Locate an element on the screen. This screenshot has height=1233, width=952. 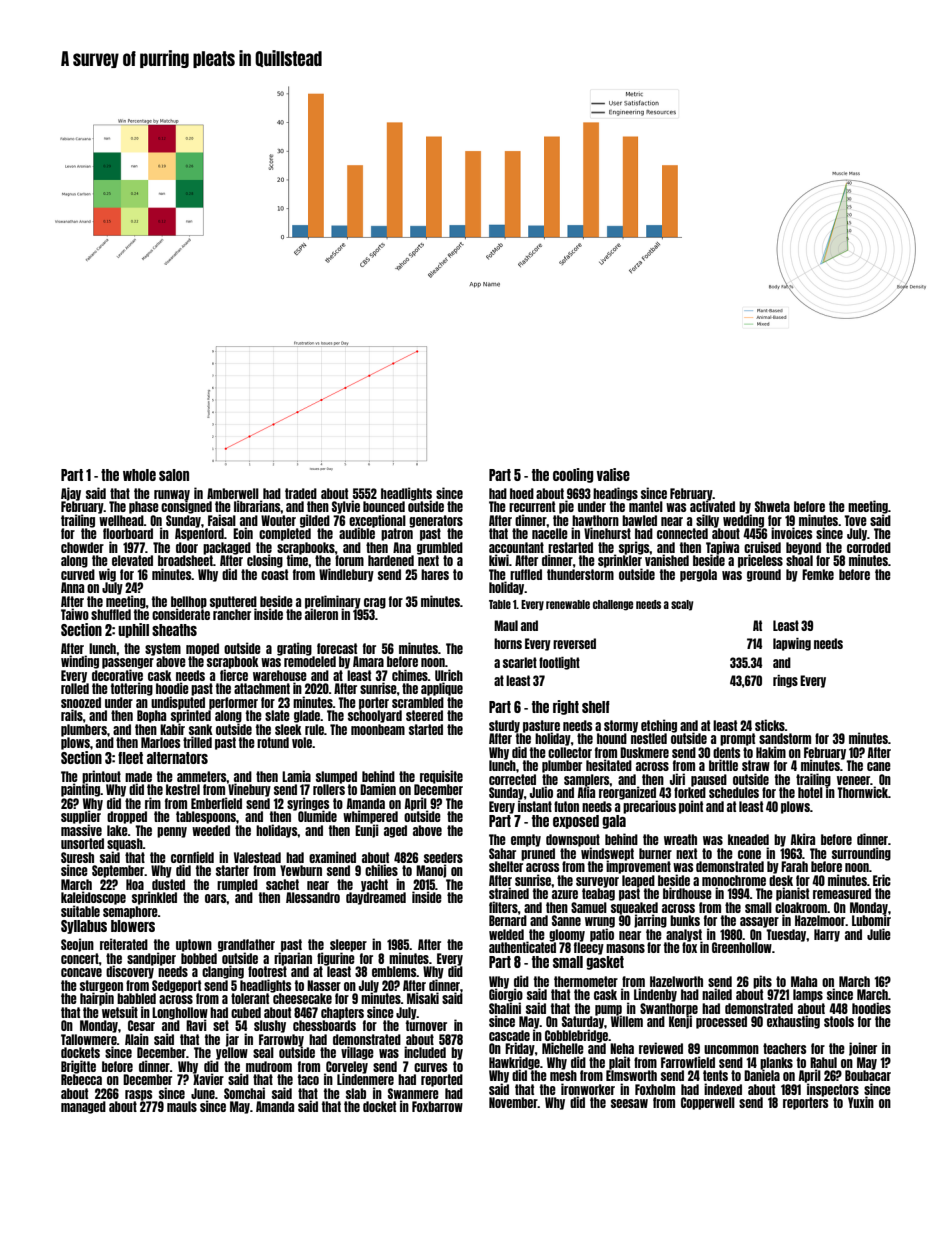
Eoin is located at coordinates (243, 533).
